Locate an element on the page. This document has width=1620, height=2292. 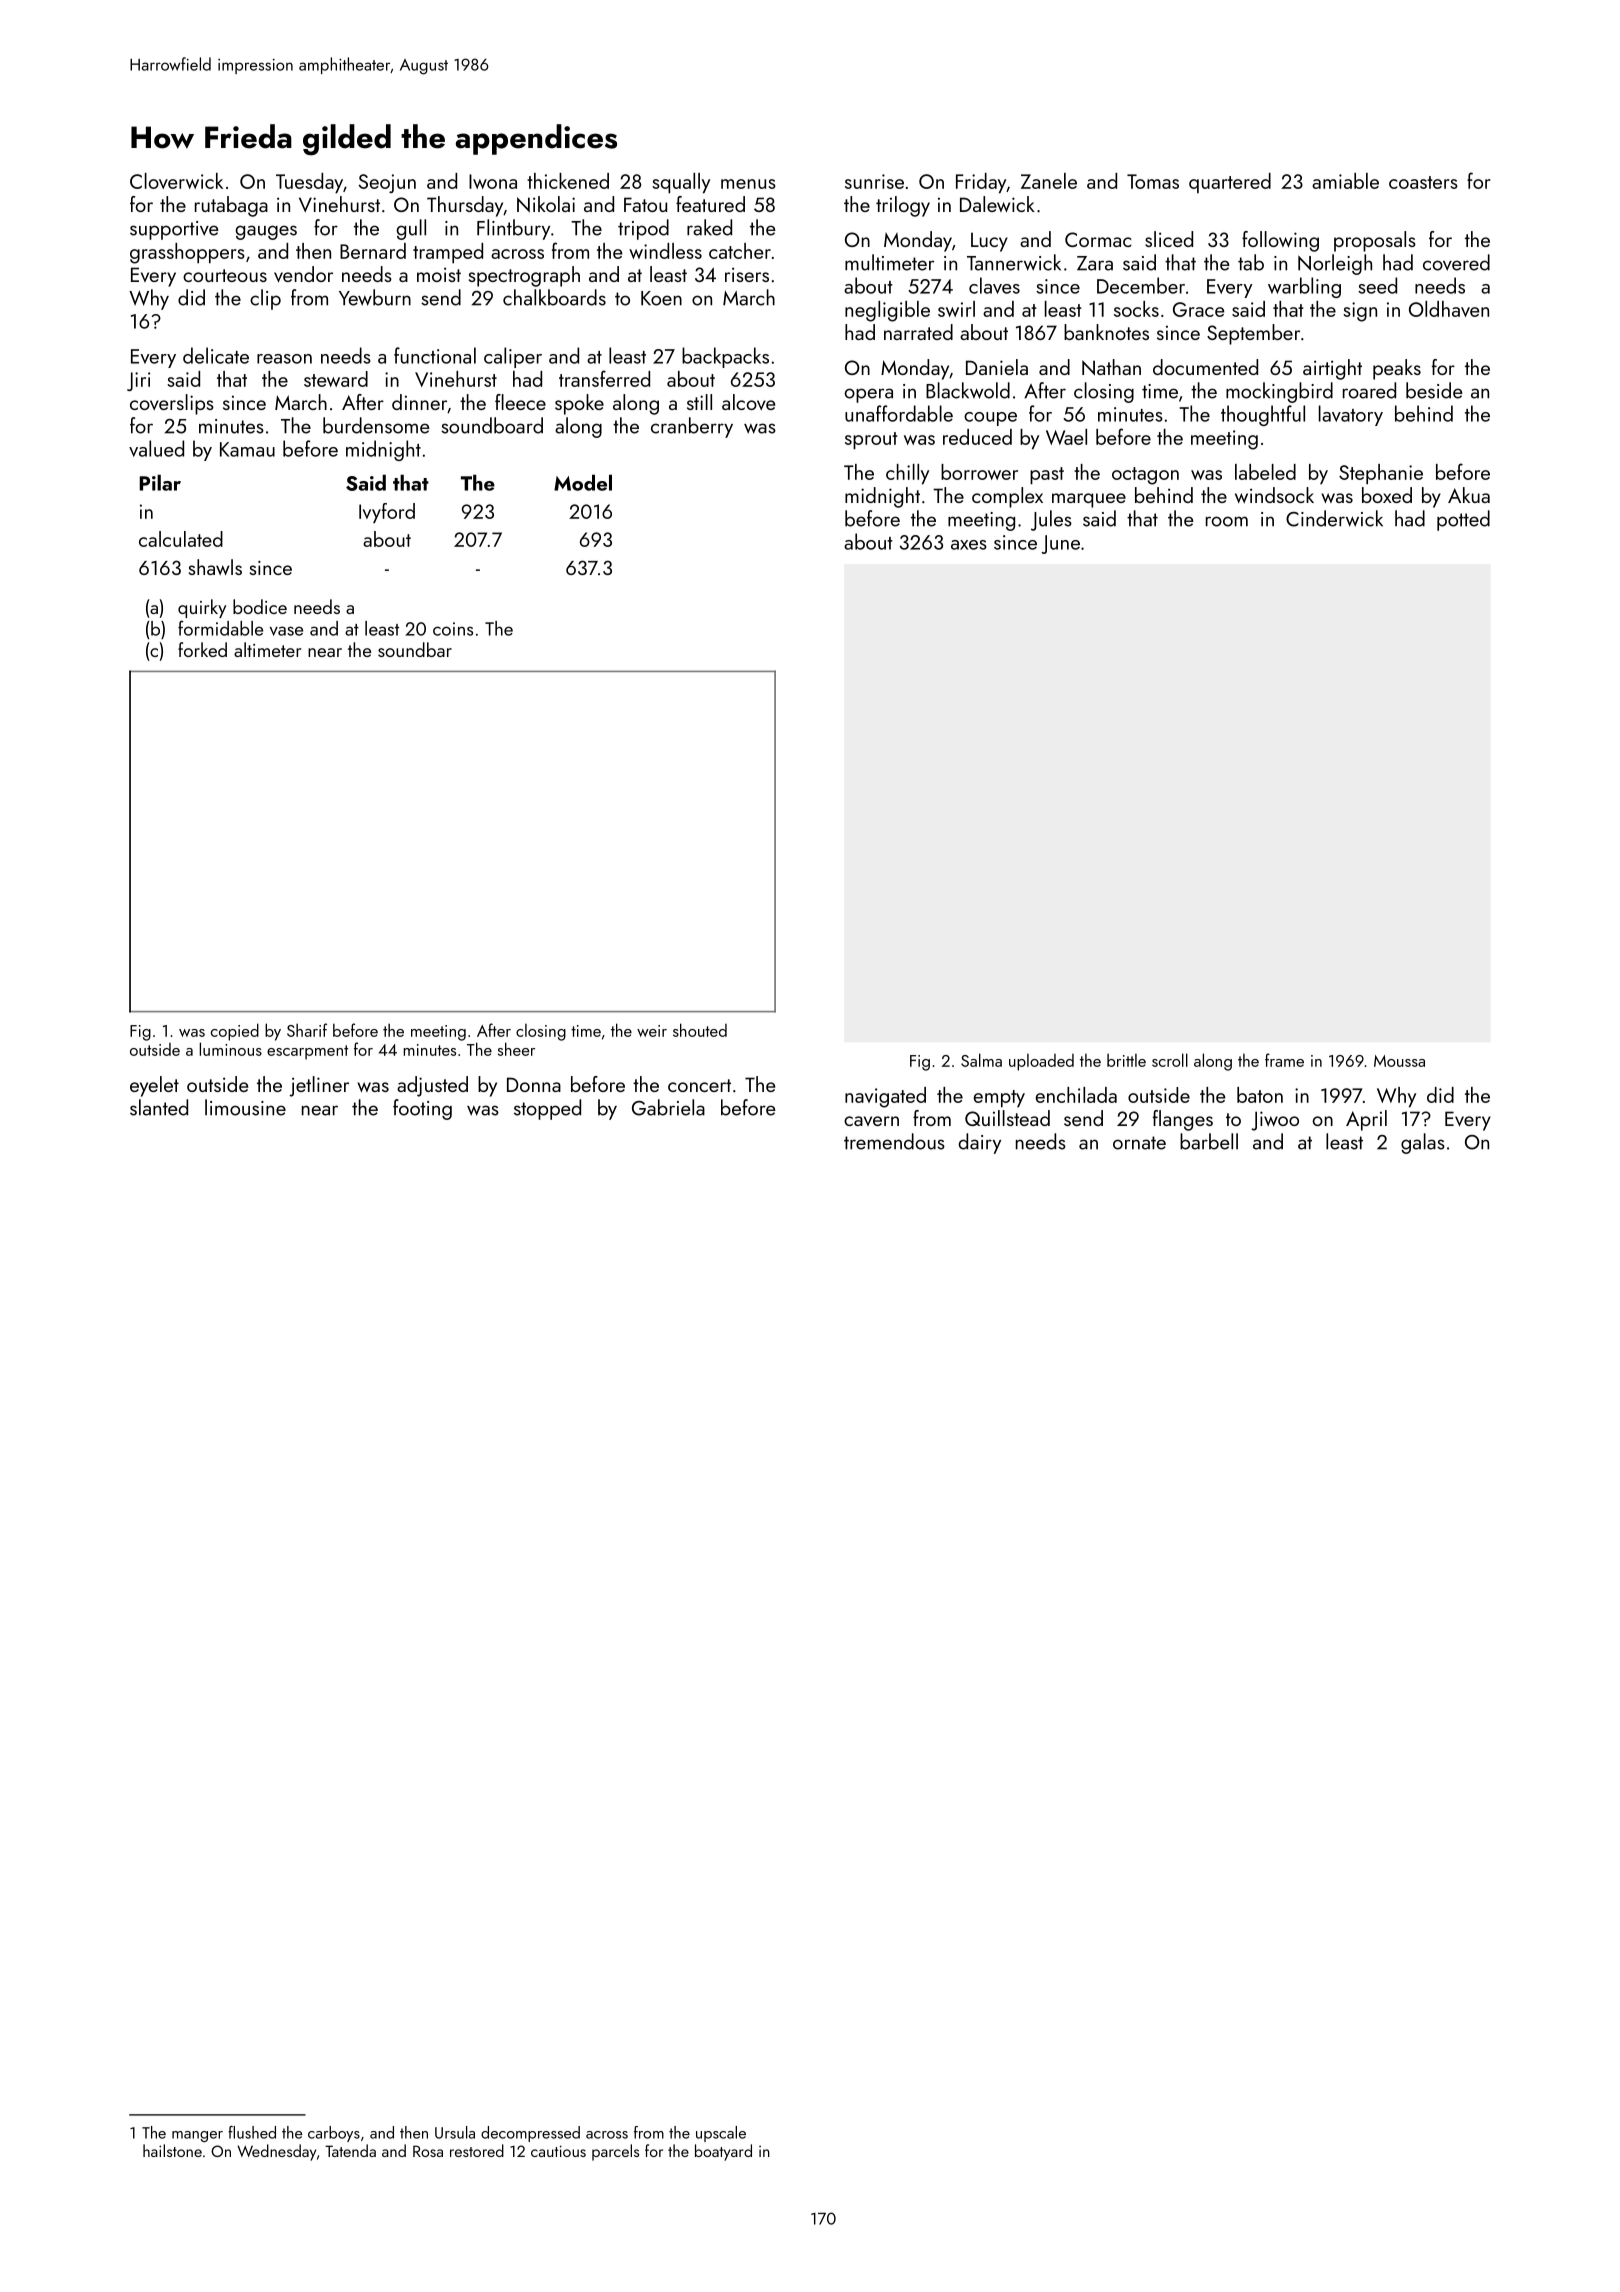
cranberry is located at coordinates (692, 427).
